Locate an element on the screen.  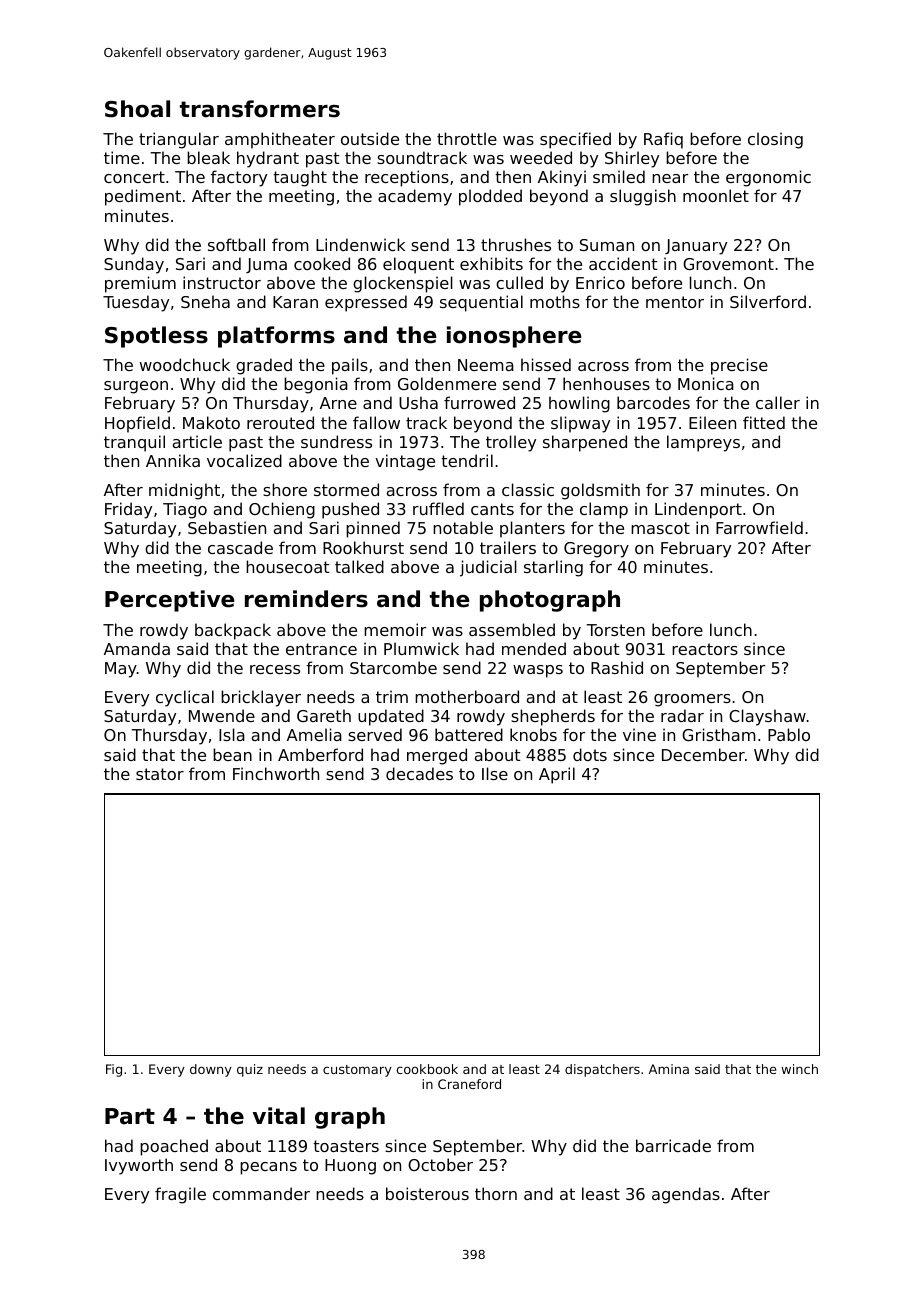
Perceptive is located at coordinates (170, 601).
